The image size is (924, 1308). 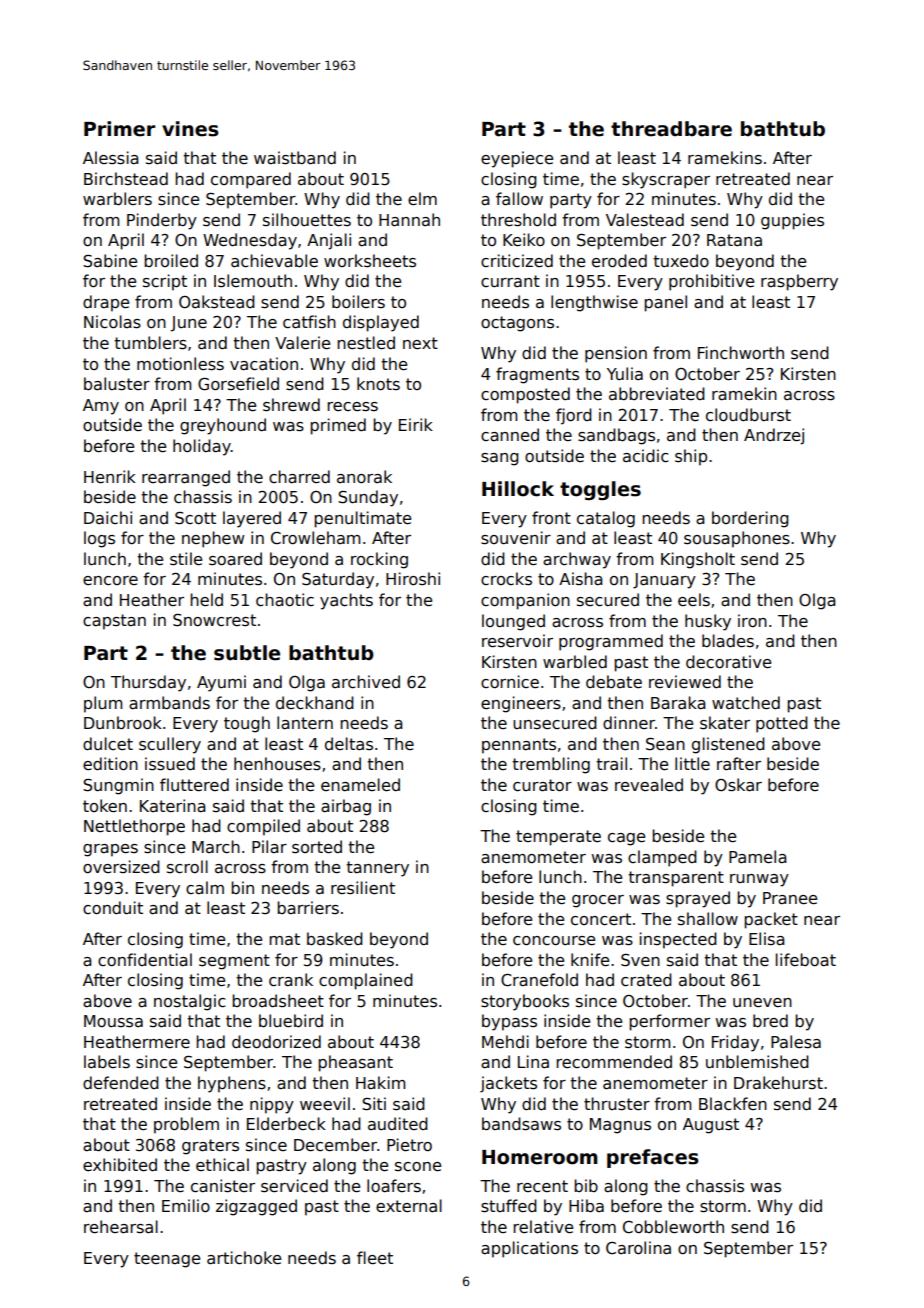 I want to click on octagons, so click(x=517, y=324).
